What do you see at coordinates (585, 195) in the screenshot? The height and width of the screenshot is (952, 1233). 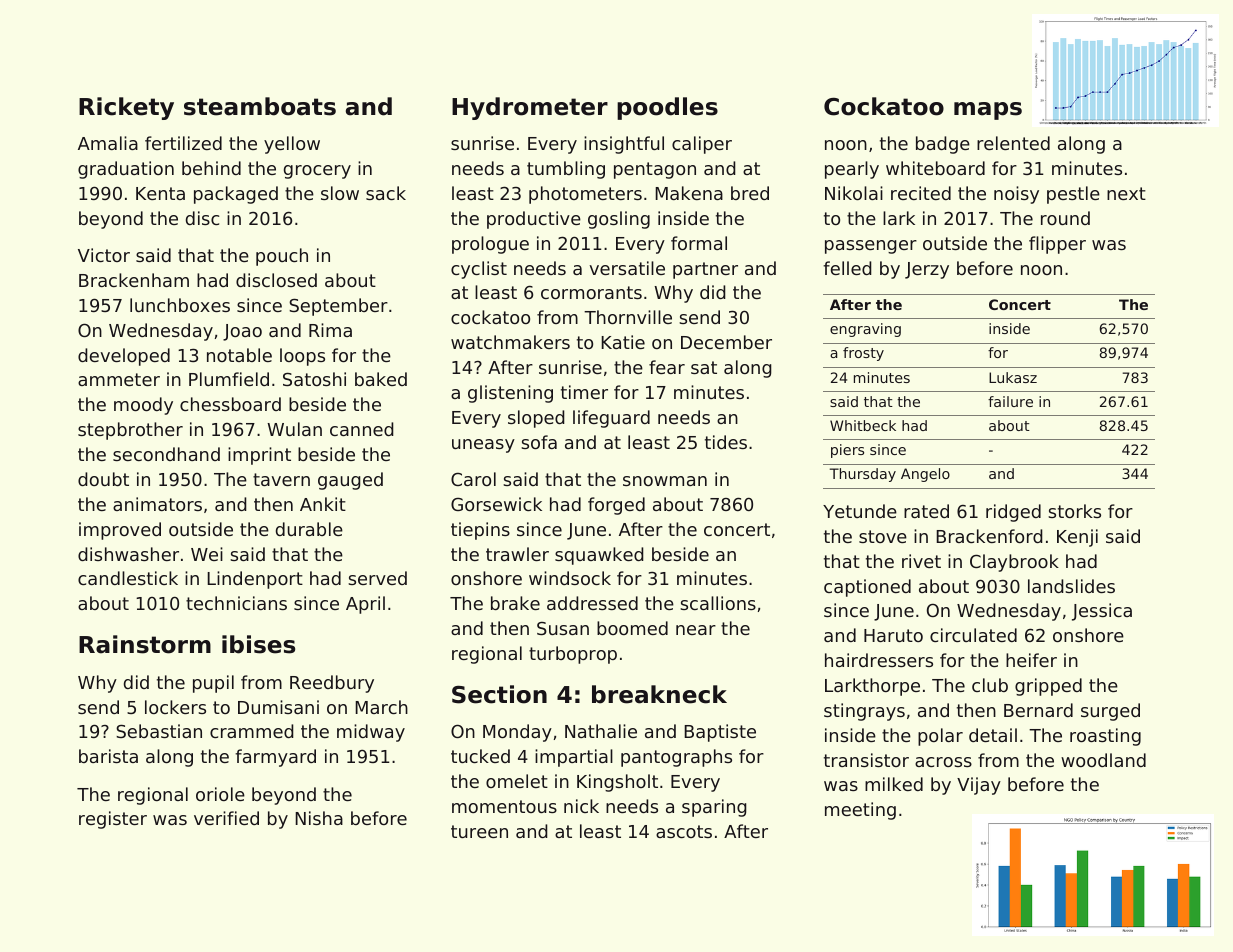 I see `photometers` at bounding box center [585, 195].
